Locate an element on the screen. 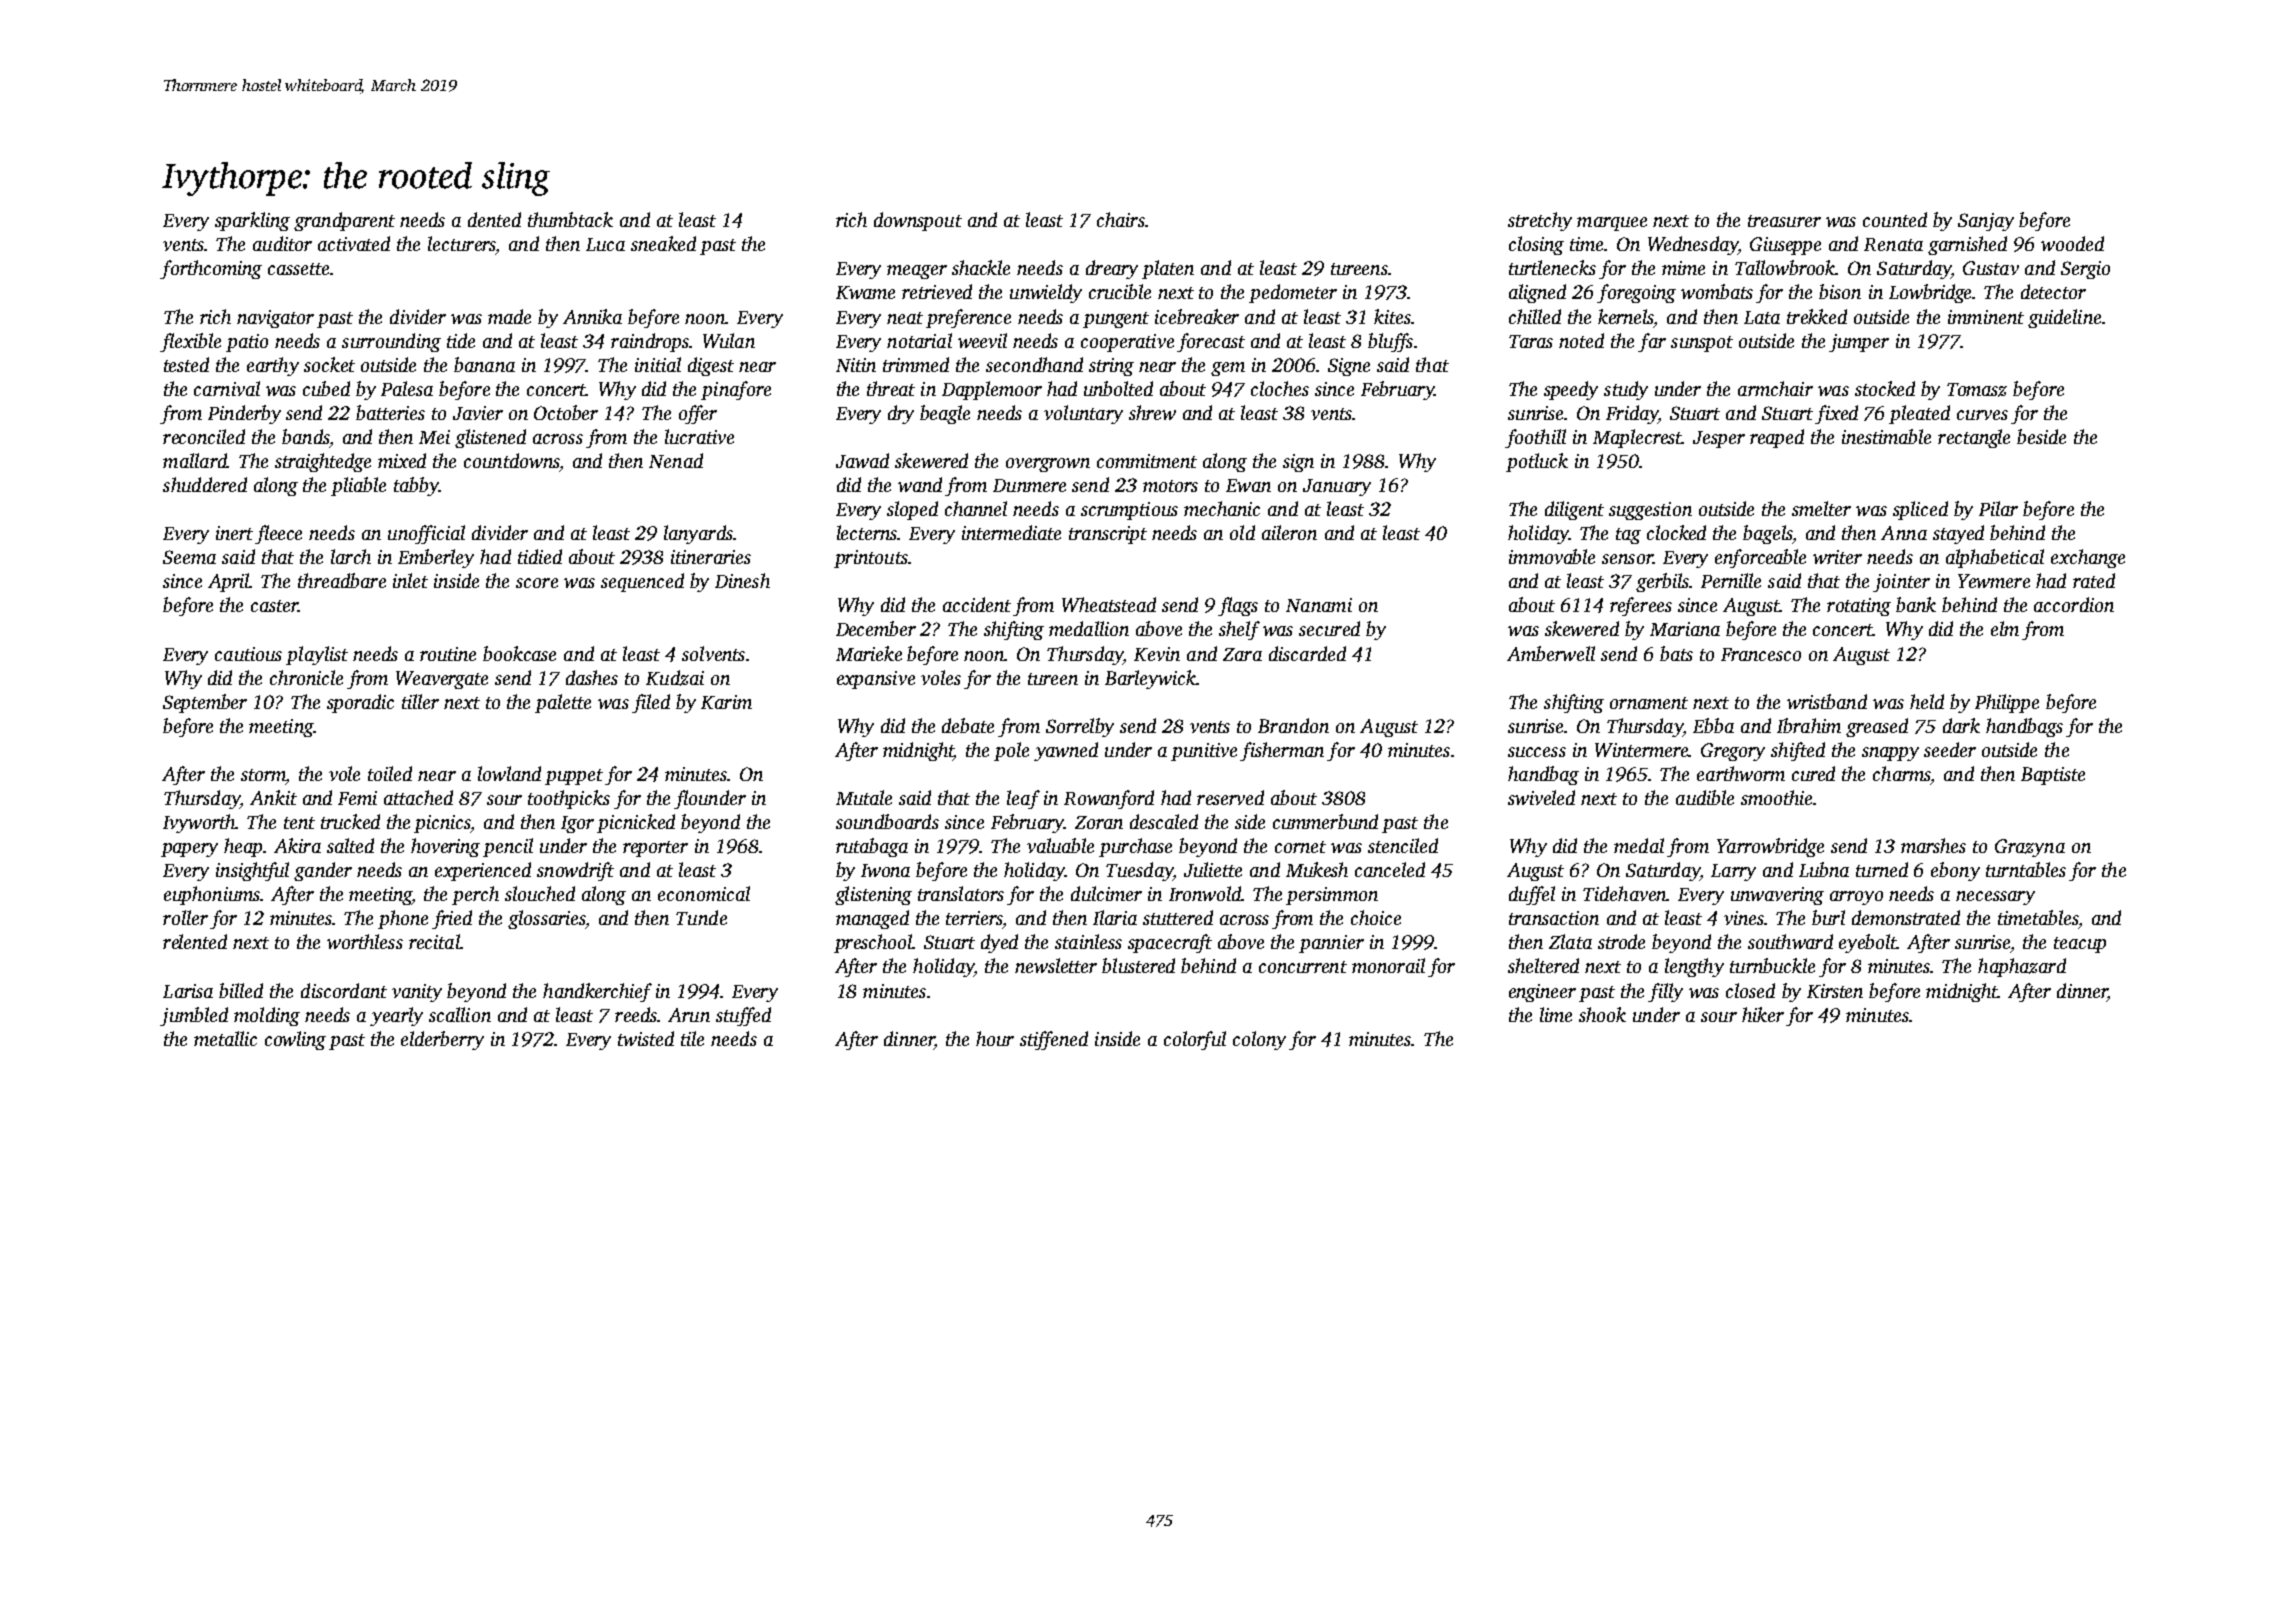 Image resolution: width=2292 pixels, height=1620 pixels. pencil is located at coordinates (508, 847).
